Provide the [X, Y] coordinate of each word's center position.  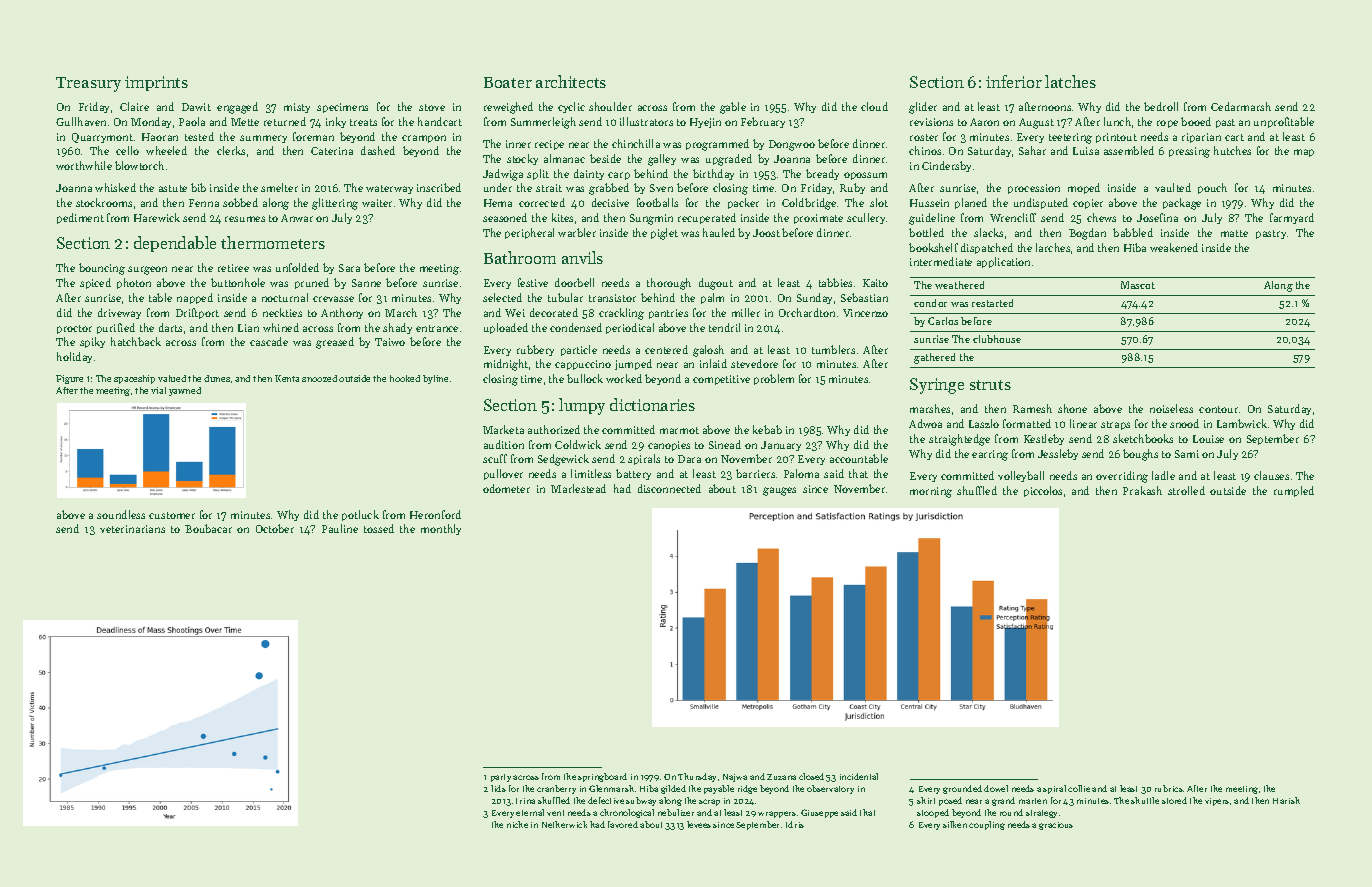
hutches [1232, 150]
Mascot [1138, 285]
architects [571, 81]
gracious [1056, 826]
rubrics [1169, 788]
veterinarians [132, 529]
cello [127, 150]
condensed [576, 327]
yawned [185, 391]
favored [623, 824]
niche [517, 824]
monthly [441, 529]
